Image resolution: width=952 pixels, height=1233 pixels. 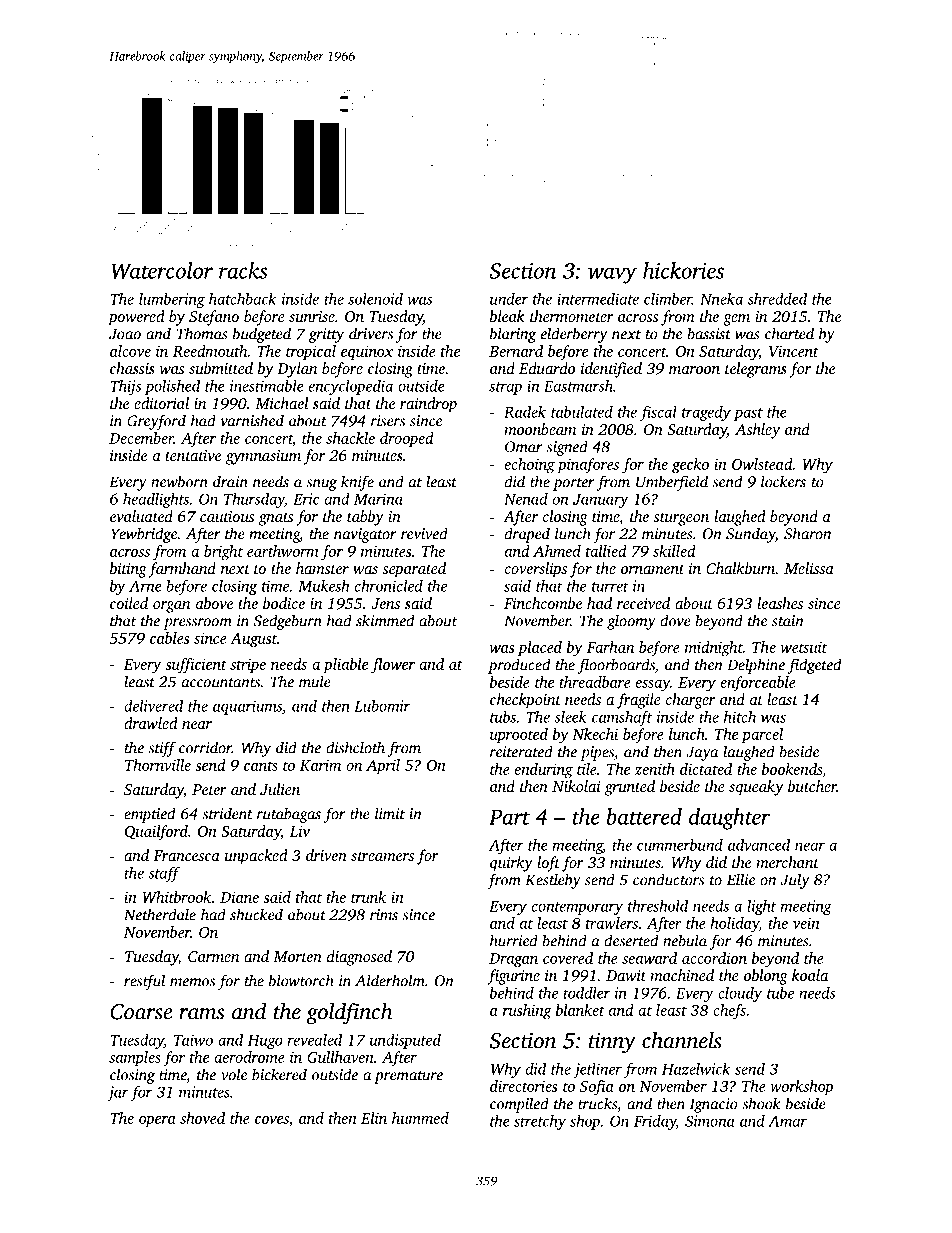 I want to click on jar, so click(x=118, y=1093).
